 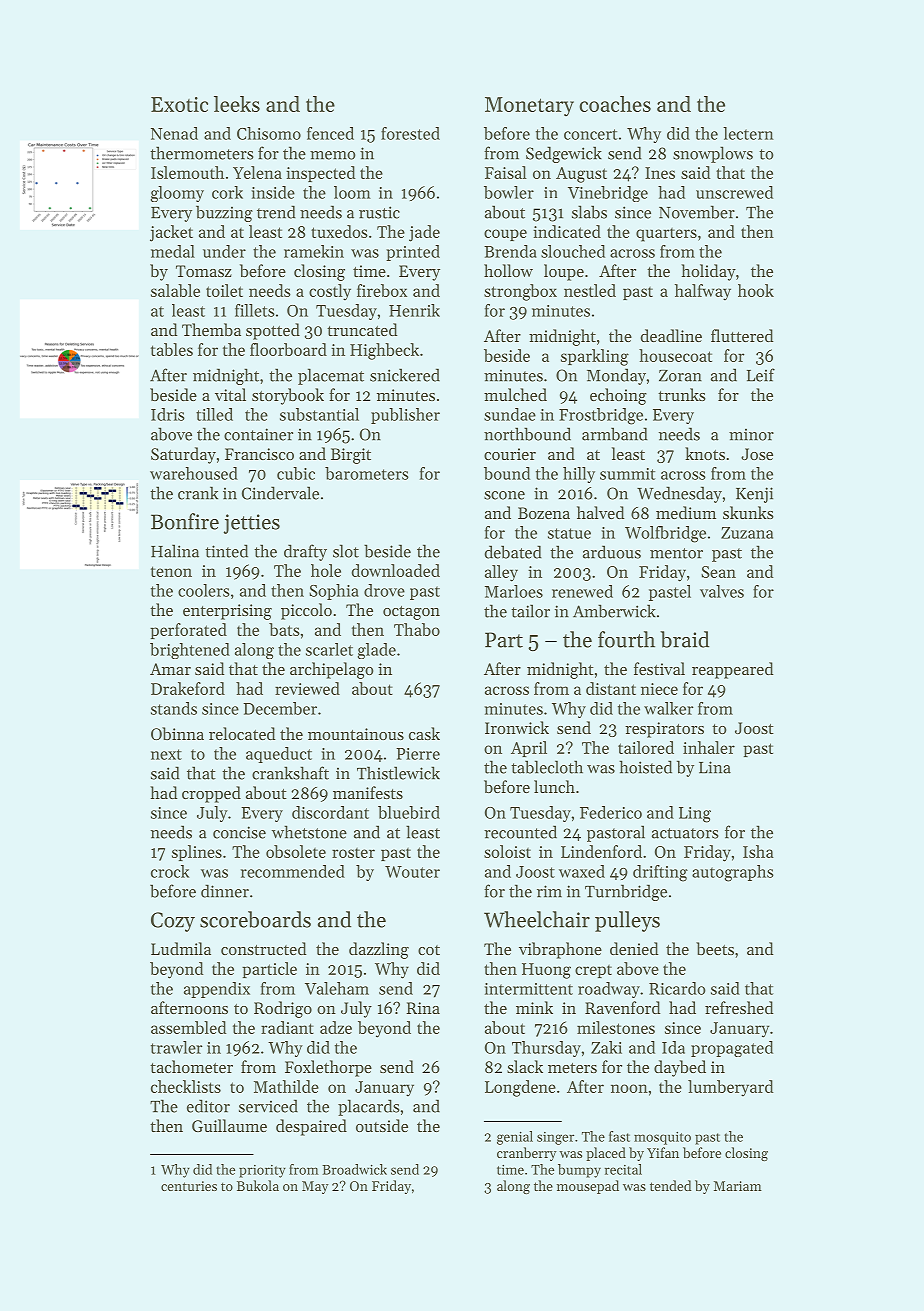 What do you see at coordinates (529, 107) in the screenshot?
I see `Monetary` at bounding box center [529, 107].
